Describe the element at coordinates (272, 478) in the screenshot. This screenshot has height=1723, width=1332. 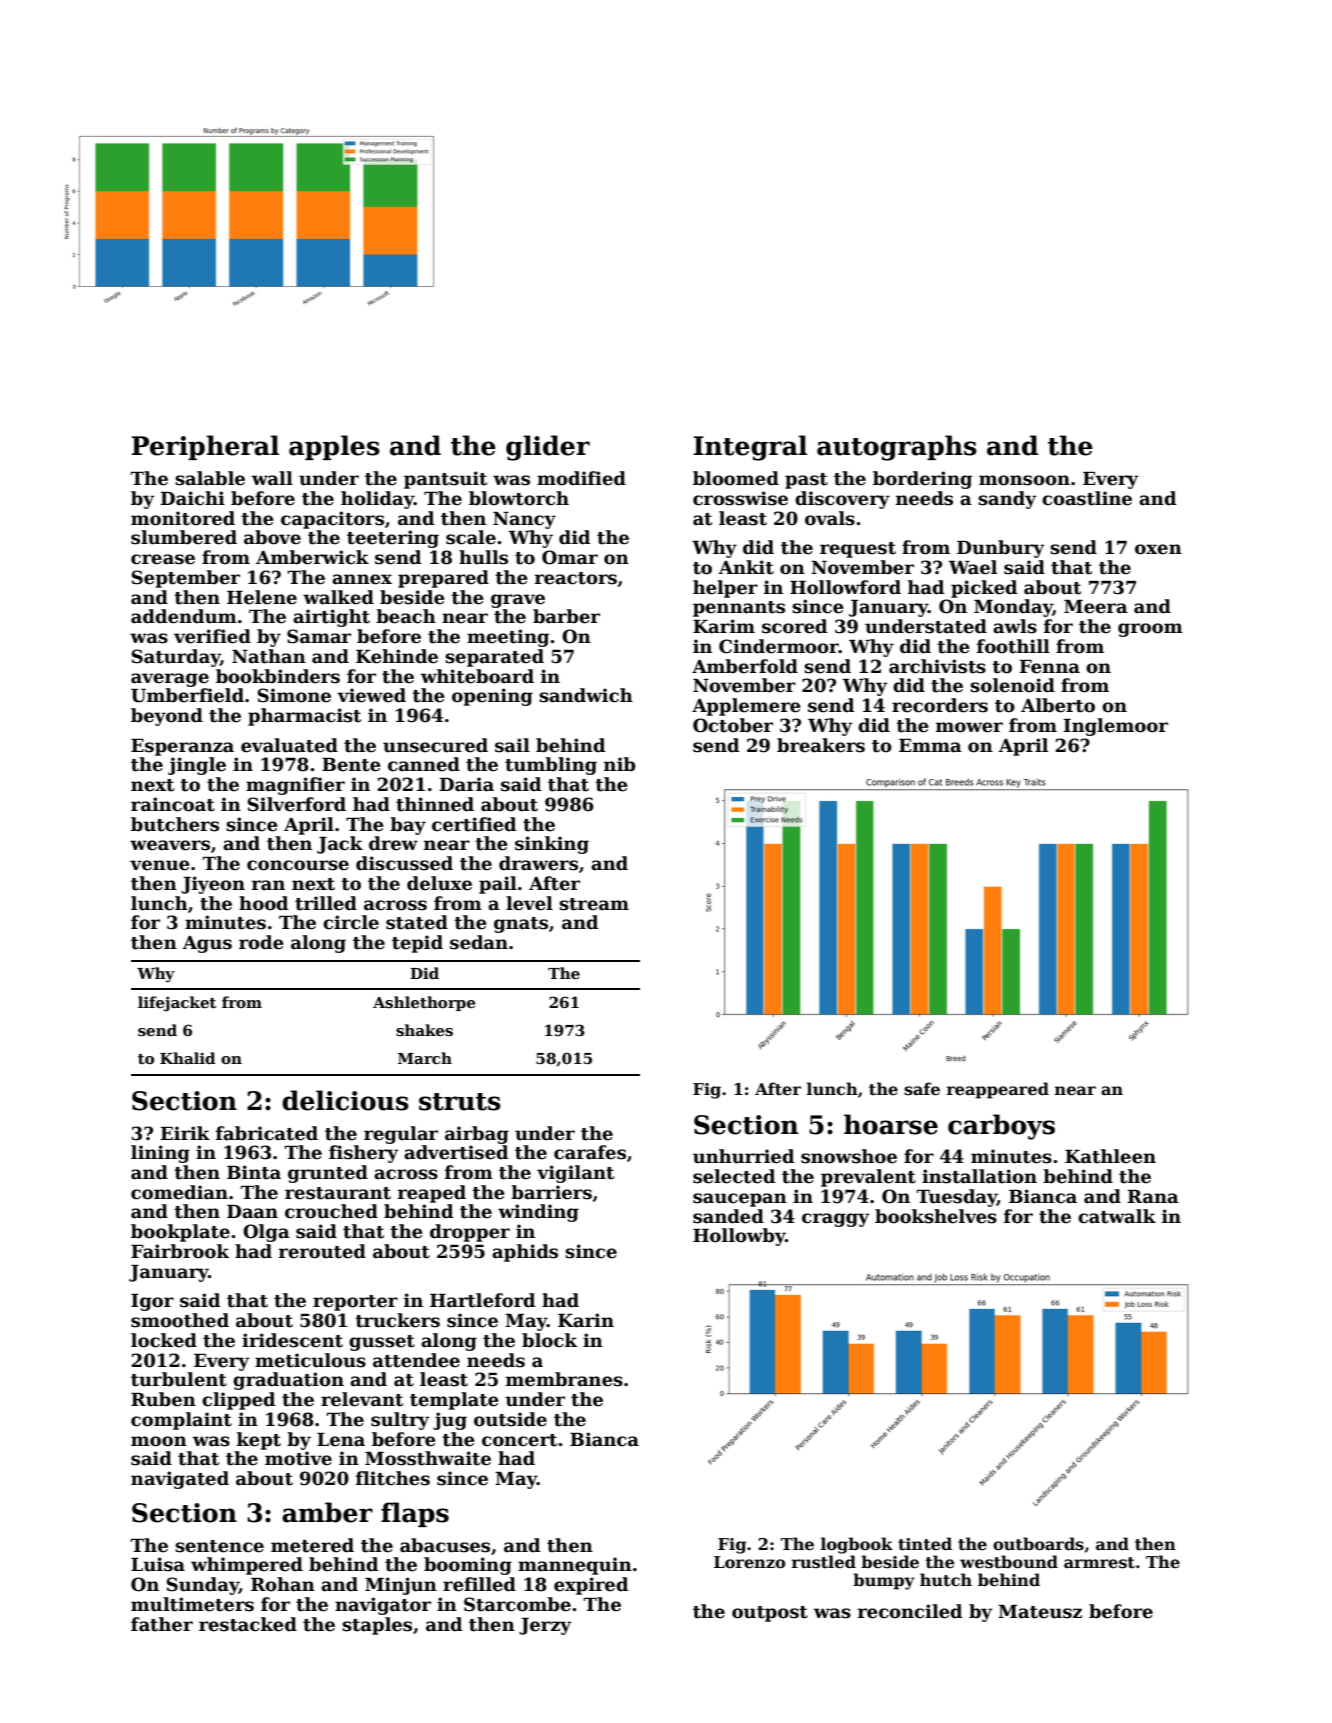
I see `wall` at that location.
